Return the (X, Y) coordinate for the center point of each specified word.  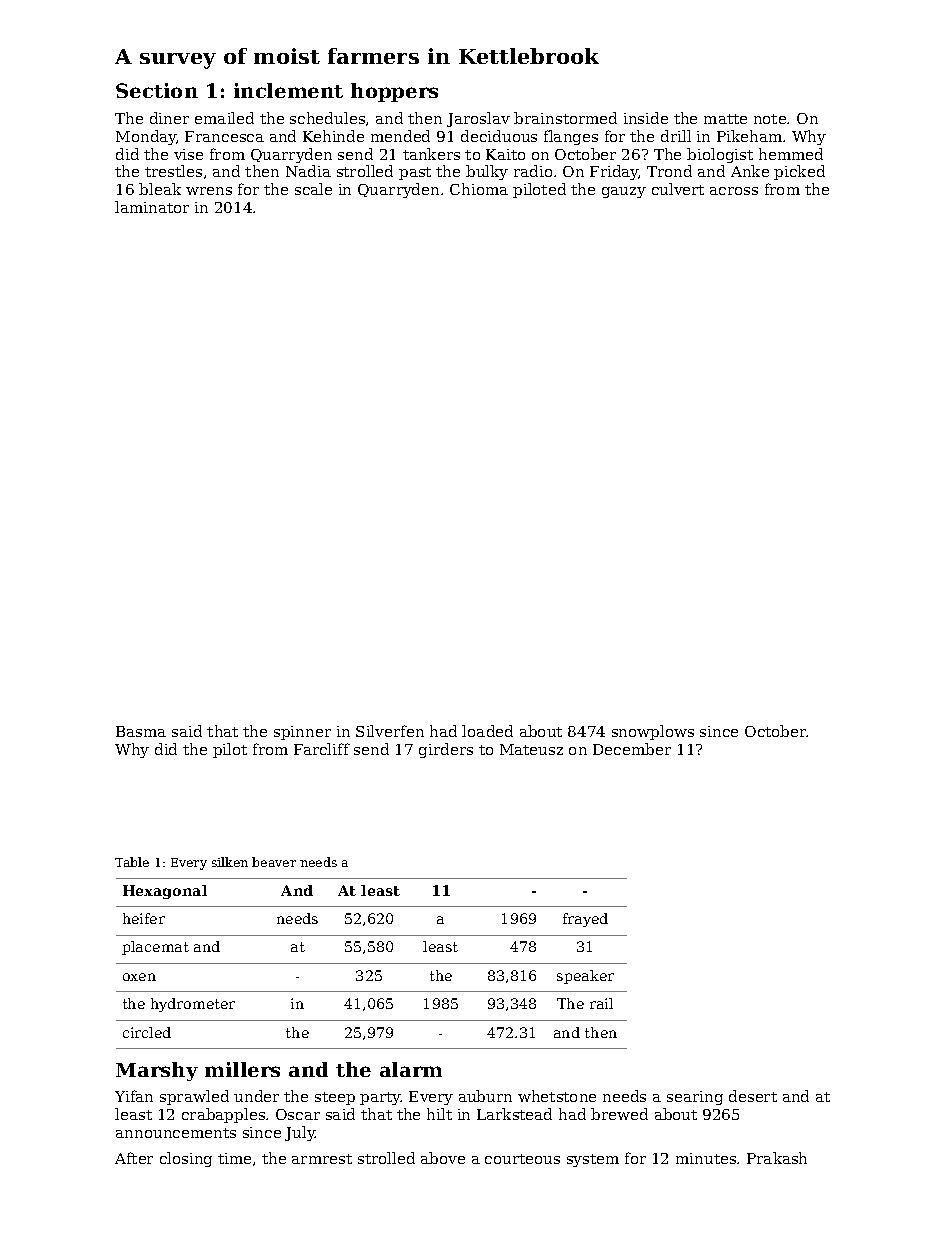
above (443, 1158)
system (593, 1160)
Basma (141, 731)
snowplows (653, 732)
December (632, 749)
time (234, 1158)
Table (132, 862)
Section (157, 90)
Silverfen (390, 731)
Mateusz (531, 749)
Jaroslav (478, 119)
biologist (720, 155)
